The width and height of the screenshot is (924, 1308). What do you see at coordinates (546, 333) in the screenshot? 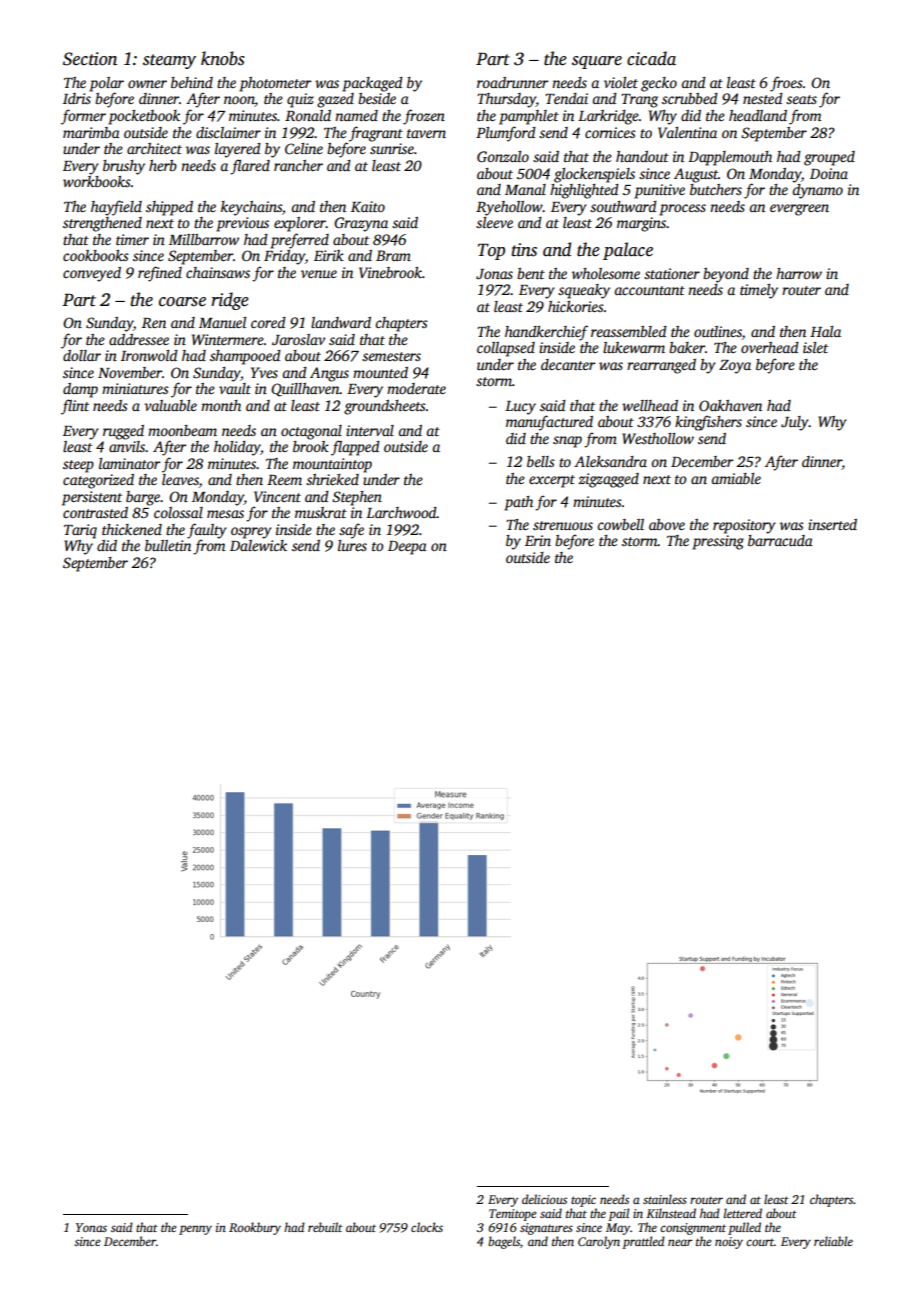
I see `handkerchief` at bounding box center [546, 333].
